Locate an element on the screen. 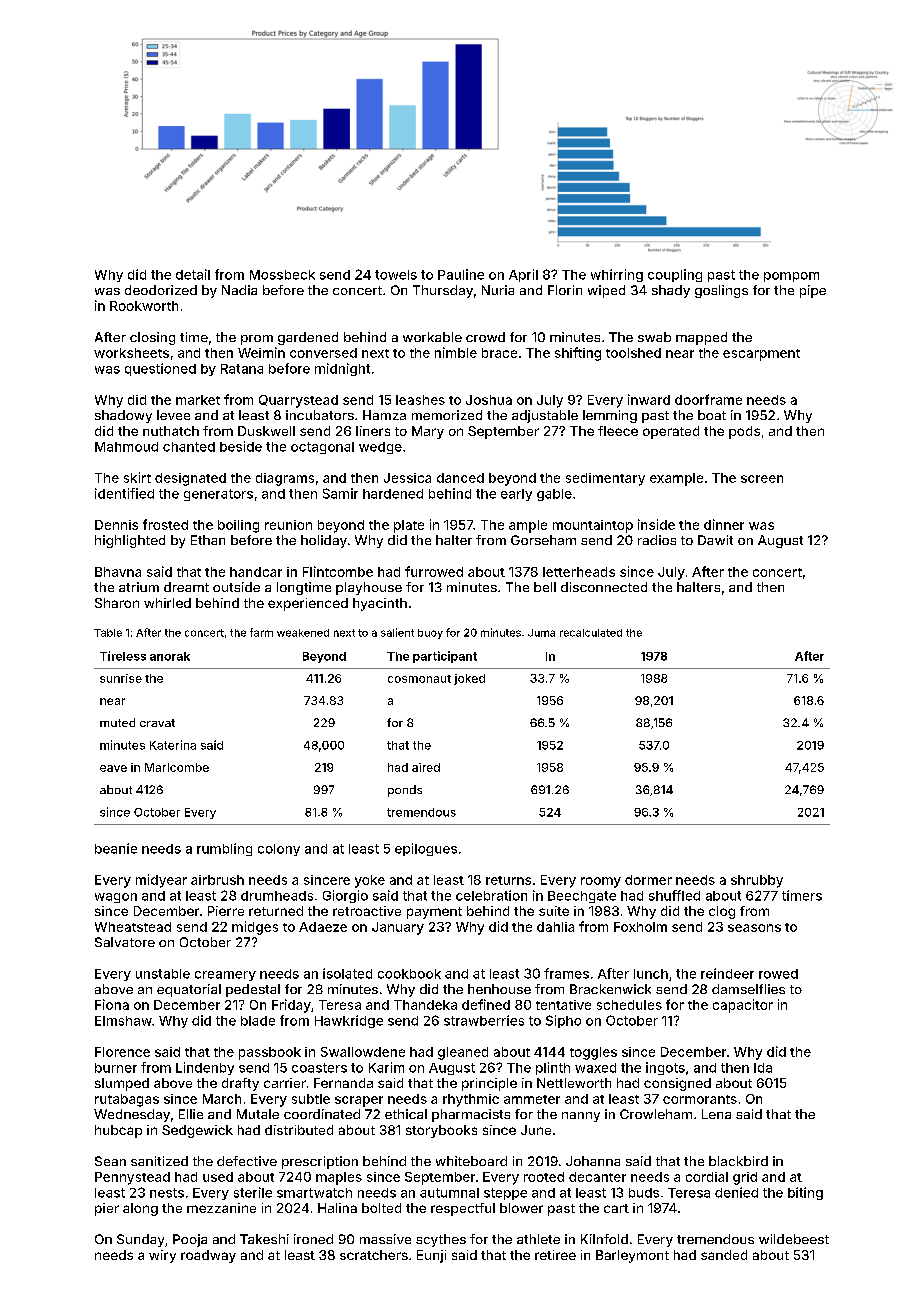  wedge is located at coordinates (380, 448).
